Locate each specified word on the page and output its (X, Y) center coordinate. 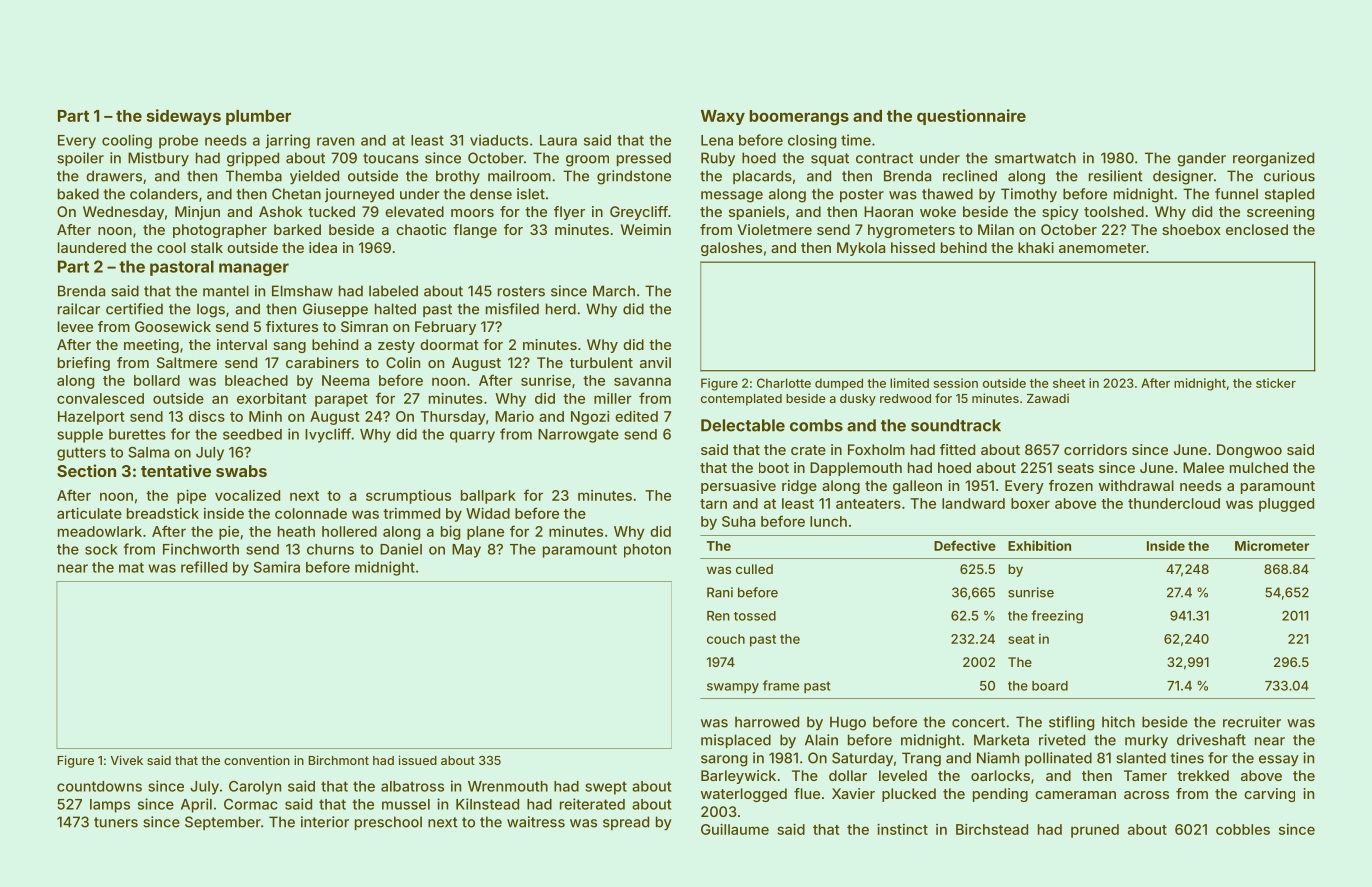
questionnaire (971, 117)
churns (330, 549)
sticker (1276, 383)
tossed (755, 616)
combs (816, 425)
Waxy (723, 117)
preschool (388, 823)
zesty (396, 346)
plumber (258, 117)
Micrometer (1272, 545)
